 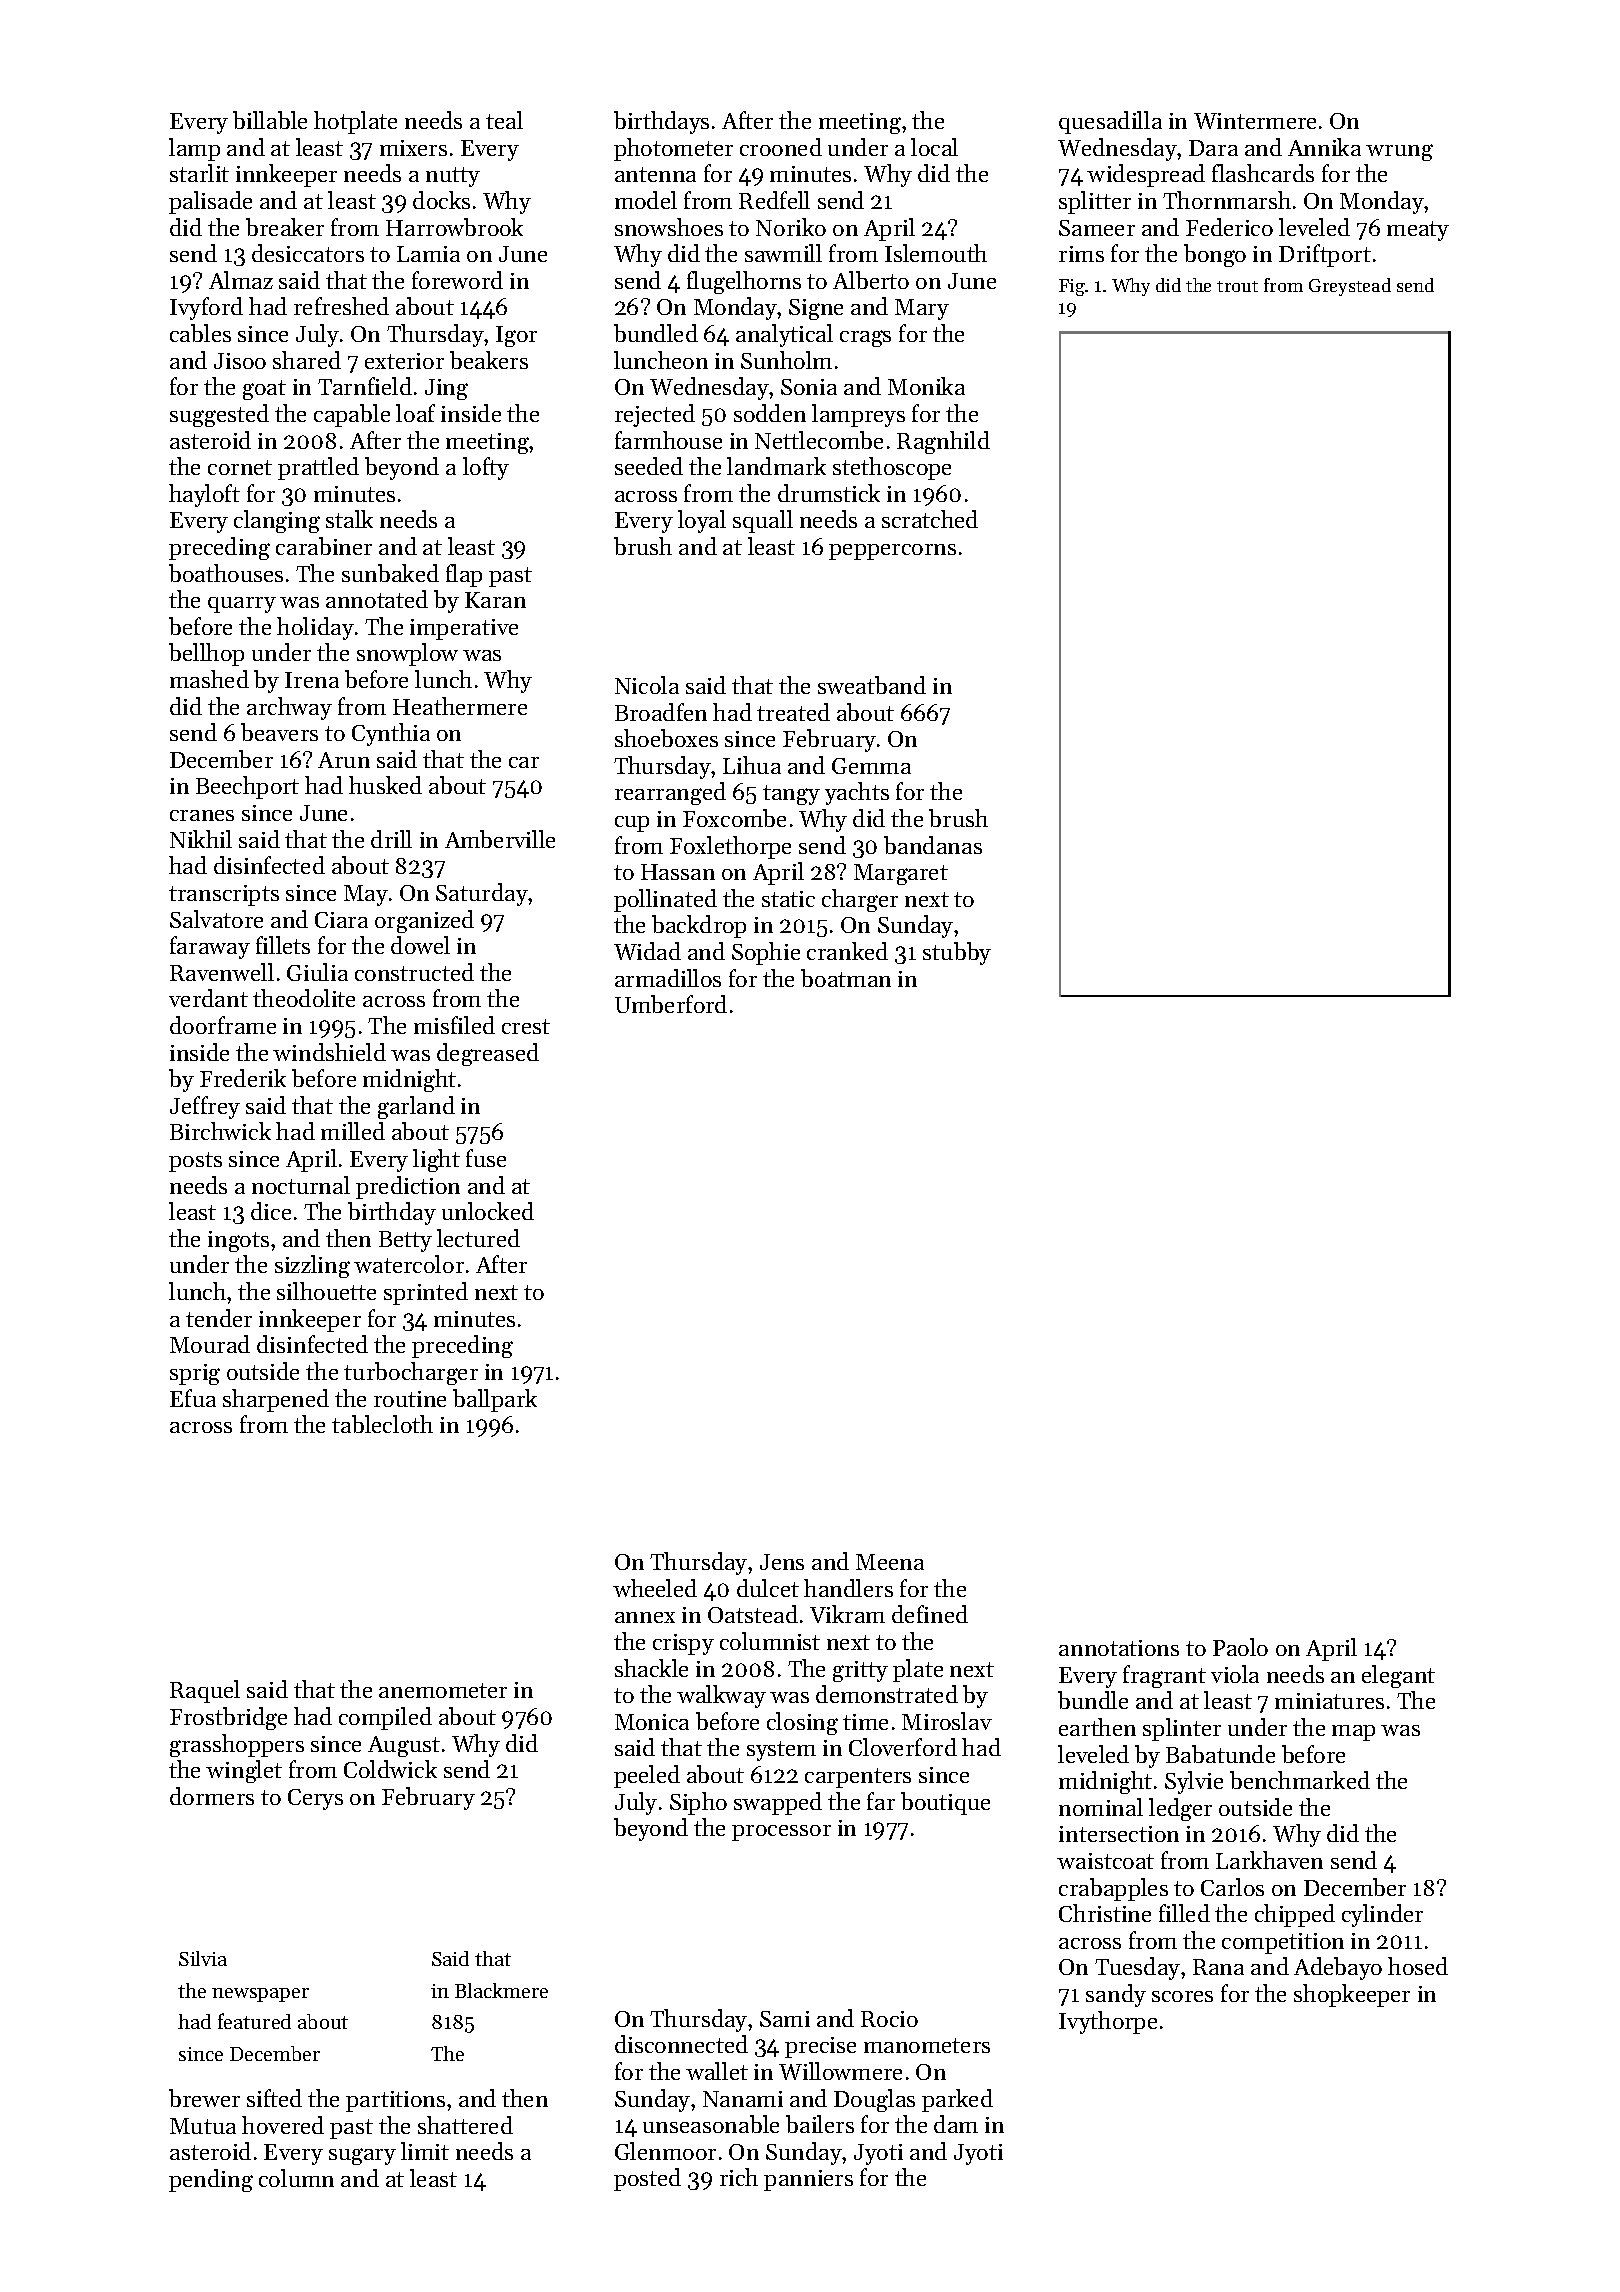 I want to click on elegant, so click(x=1398, y=1676).
